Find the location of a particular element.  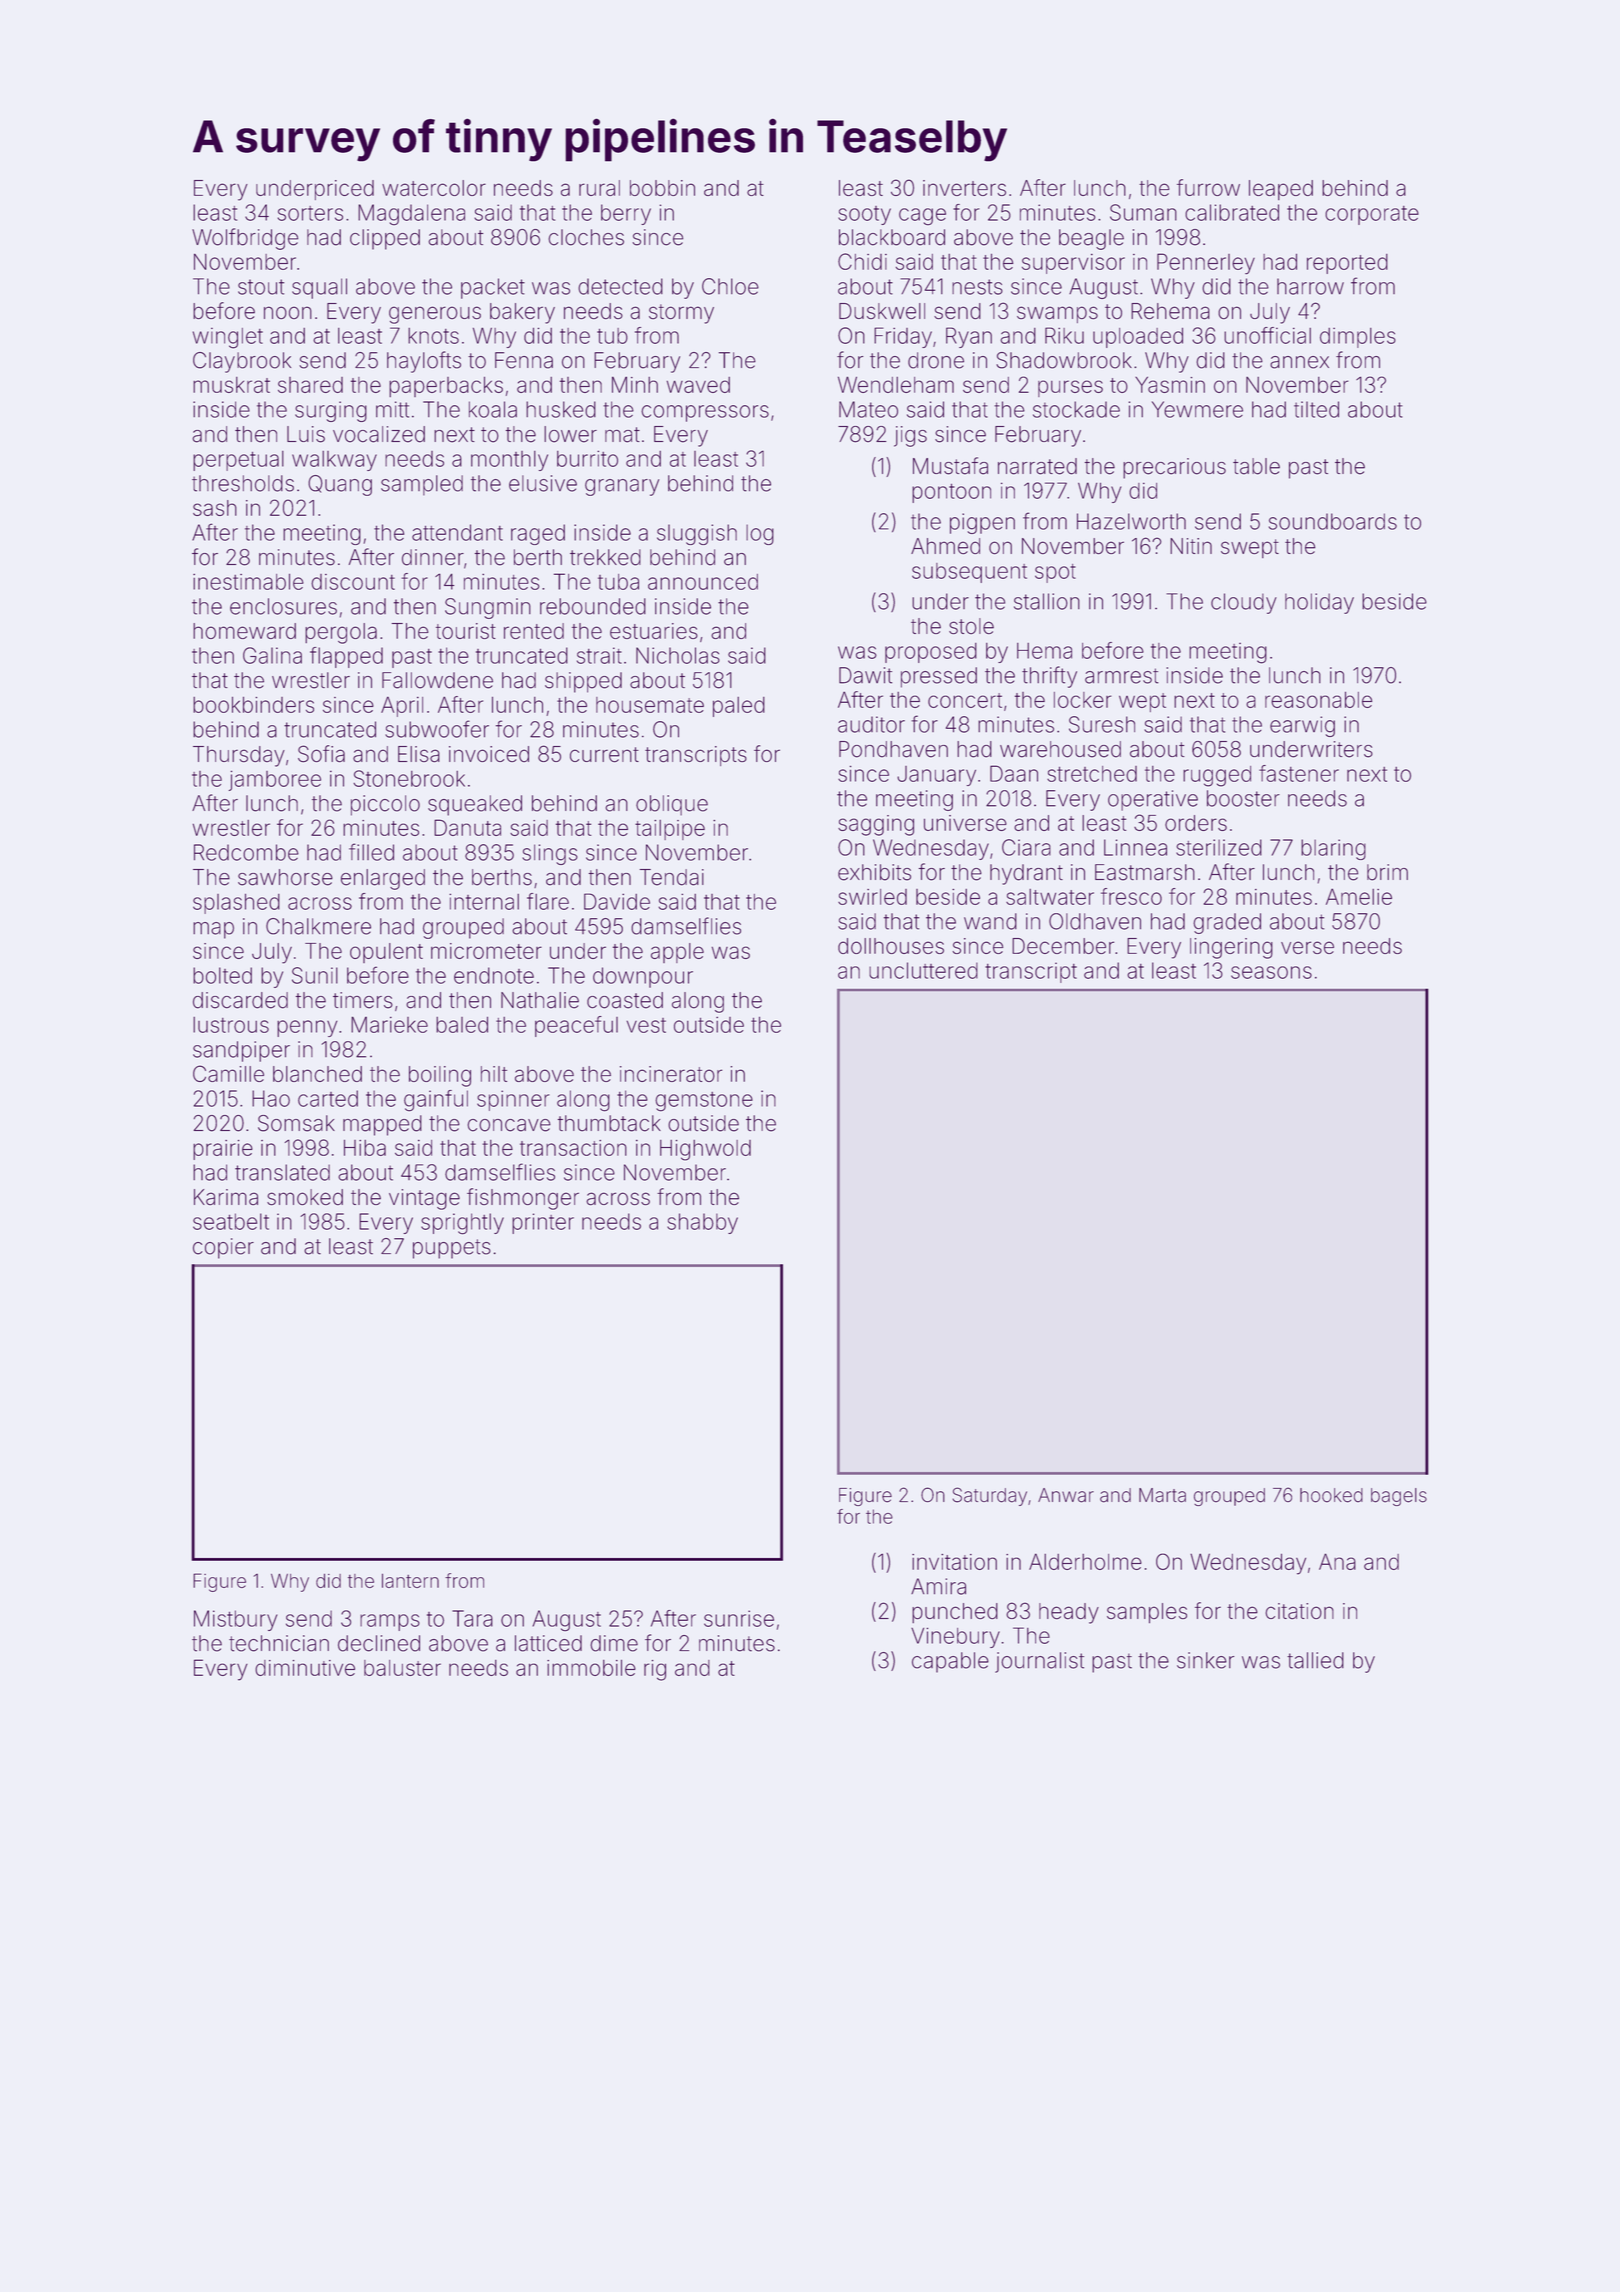

knots is located at coordinates (433, 336).
